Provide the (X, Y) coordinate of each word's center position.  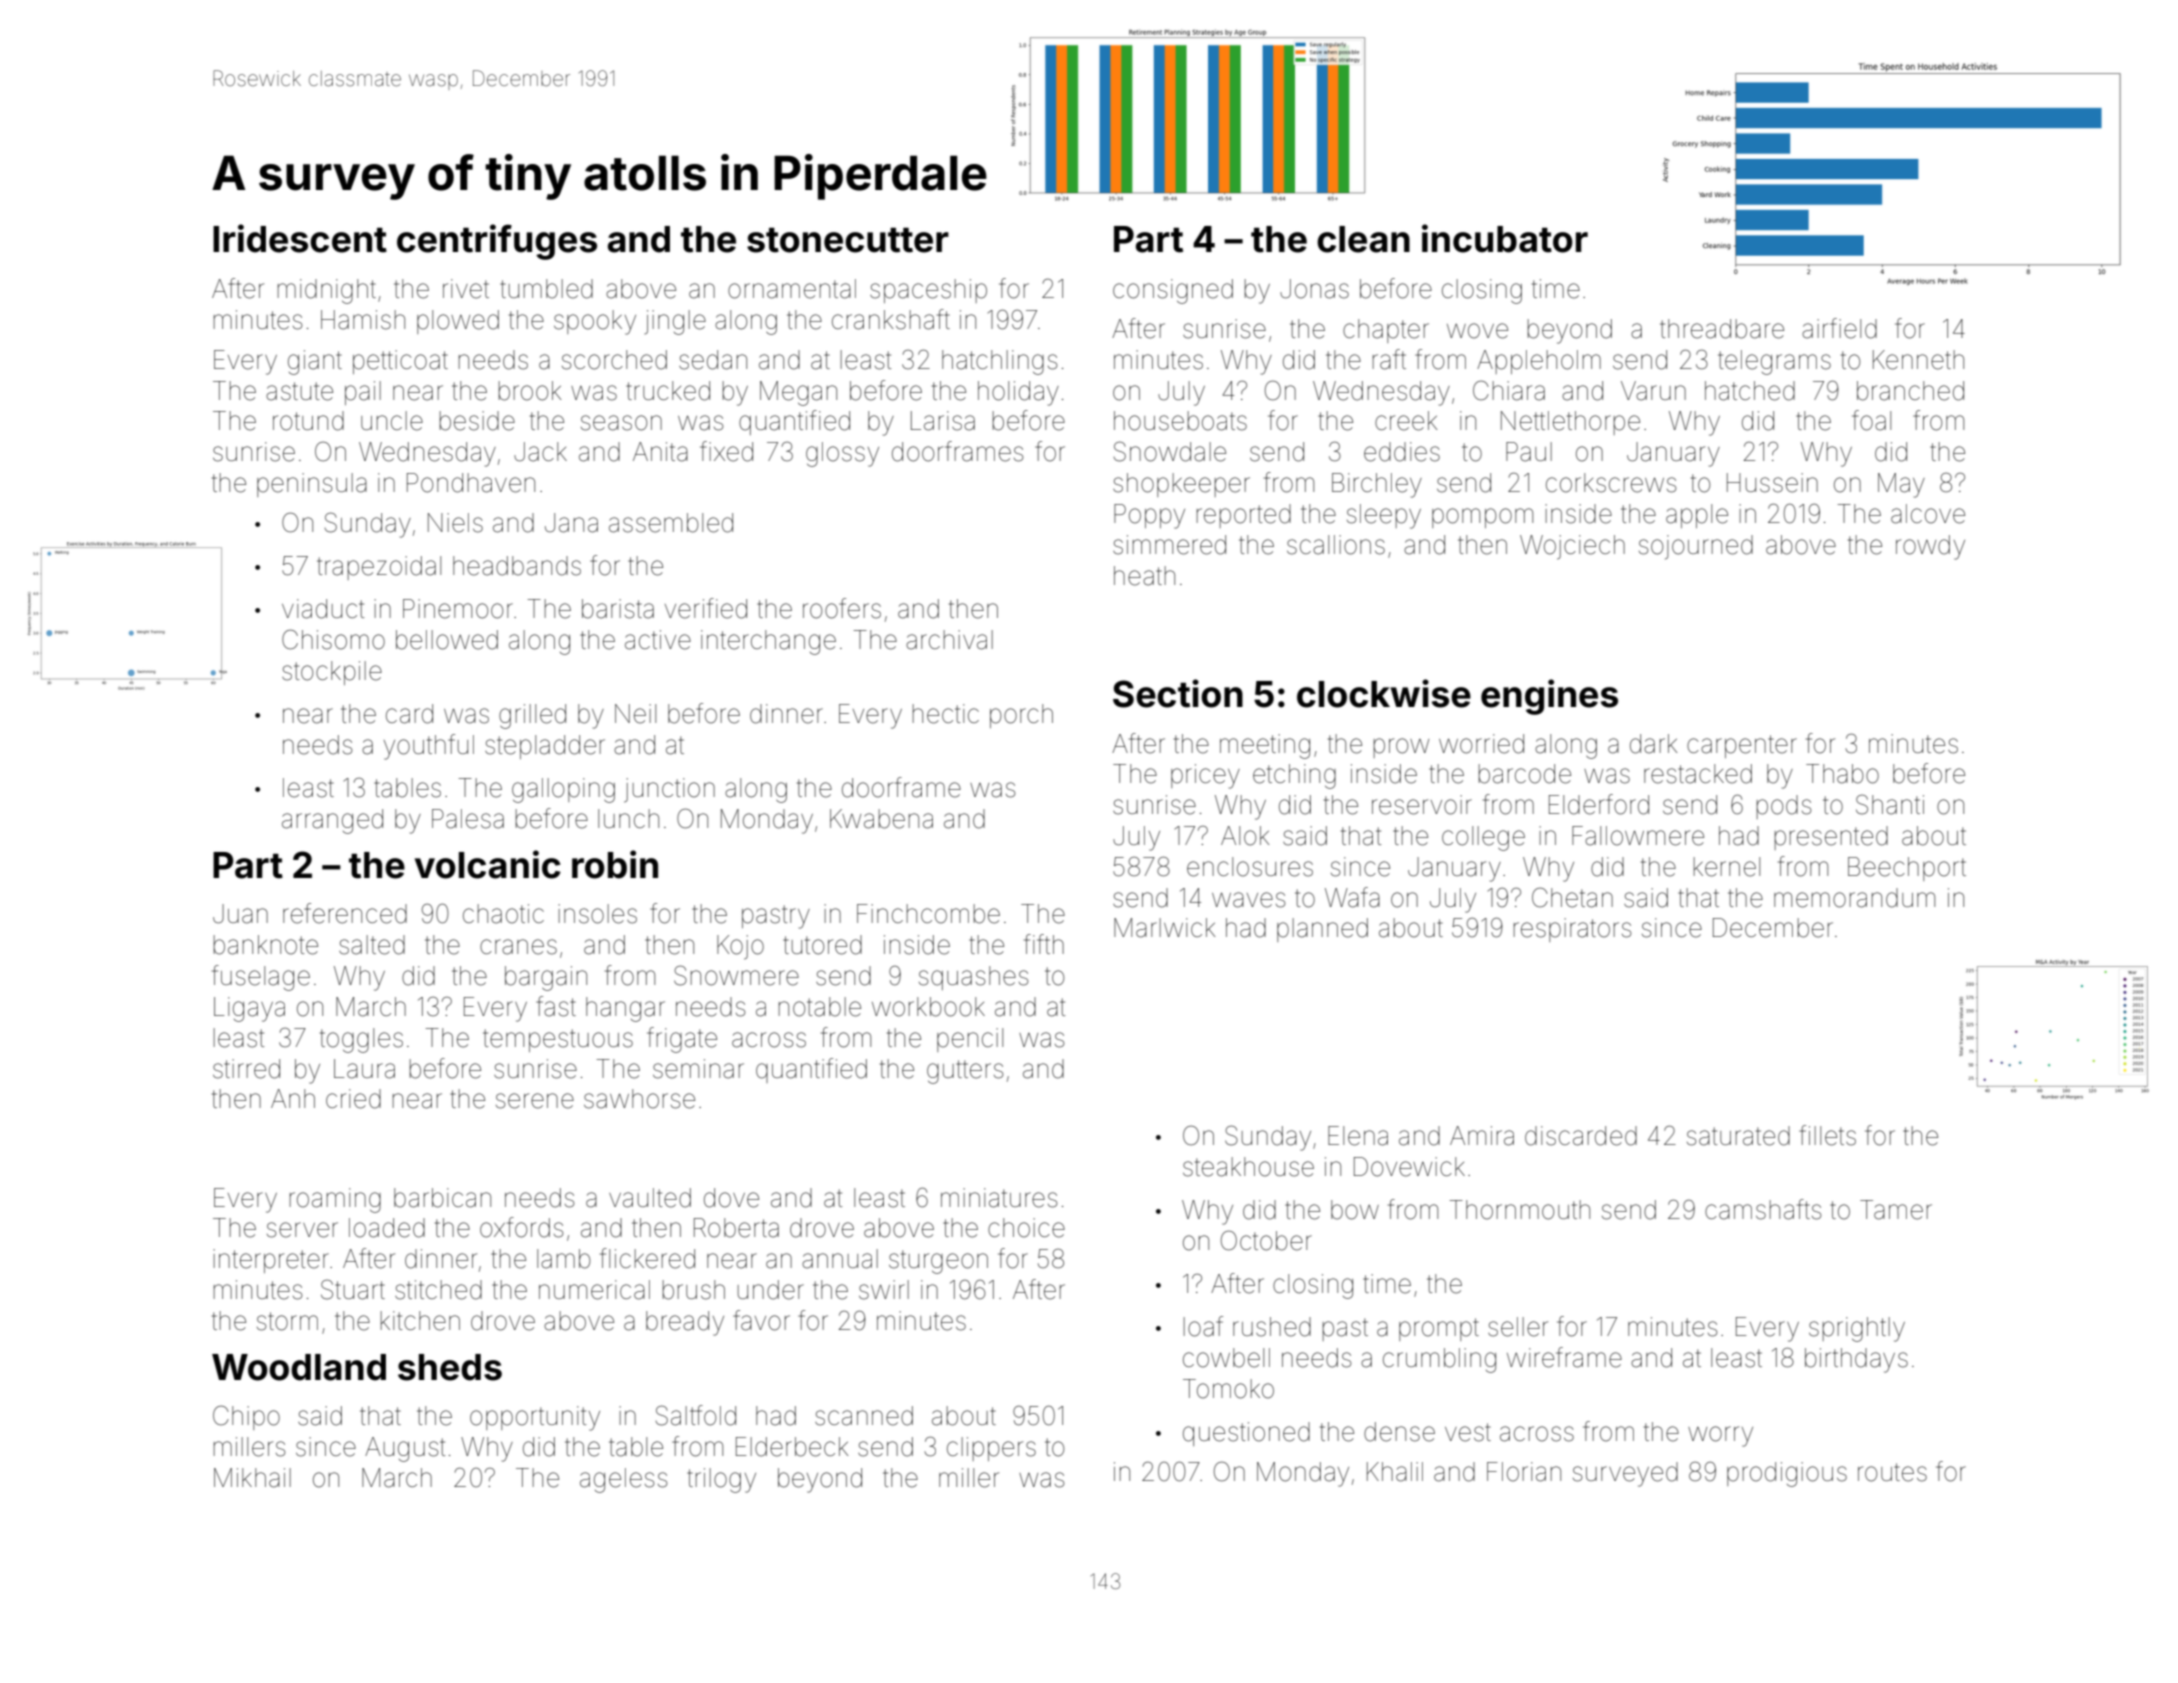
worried (1481, 744)
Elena (1358, 1136)
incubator (1505, 238)
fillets (1827, 1135)
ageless (623, 1480)
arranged (332, 821)
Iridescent (300, 238)
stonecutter (848, 240)
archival (949, 640)
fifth (1044, 944)
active (658, 640)
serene (535, 1101)
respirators (1572, 930)
